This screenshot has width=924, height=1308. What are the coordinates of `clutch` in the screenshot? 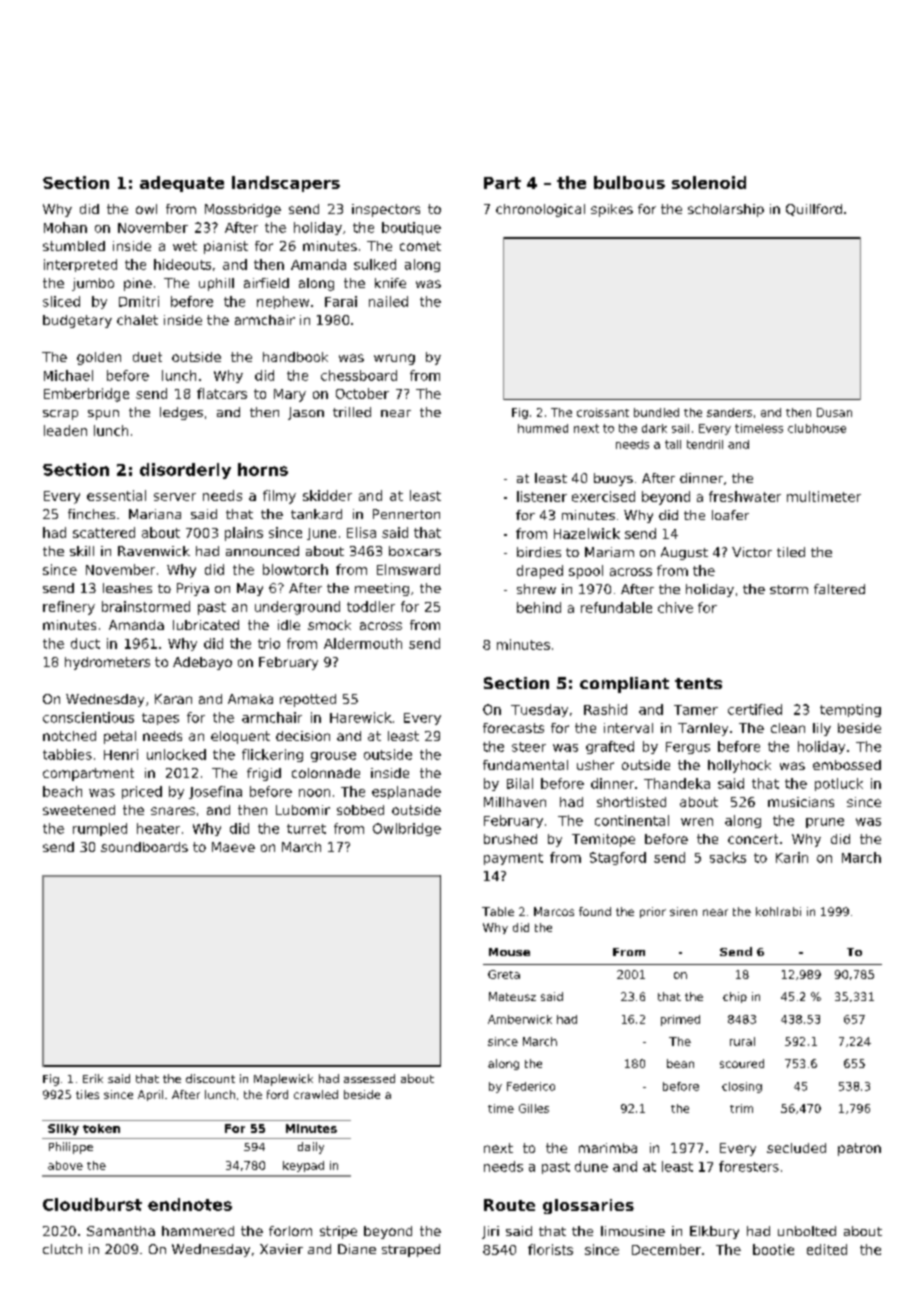 It's located at (62, 1249).
